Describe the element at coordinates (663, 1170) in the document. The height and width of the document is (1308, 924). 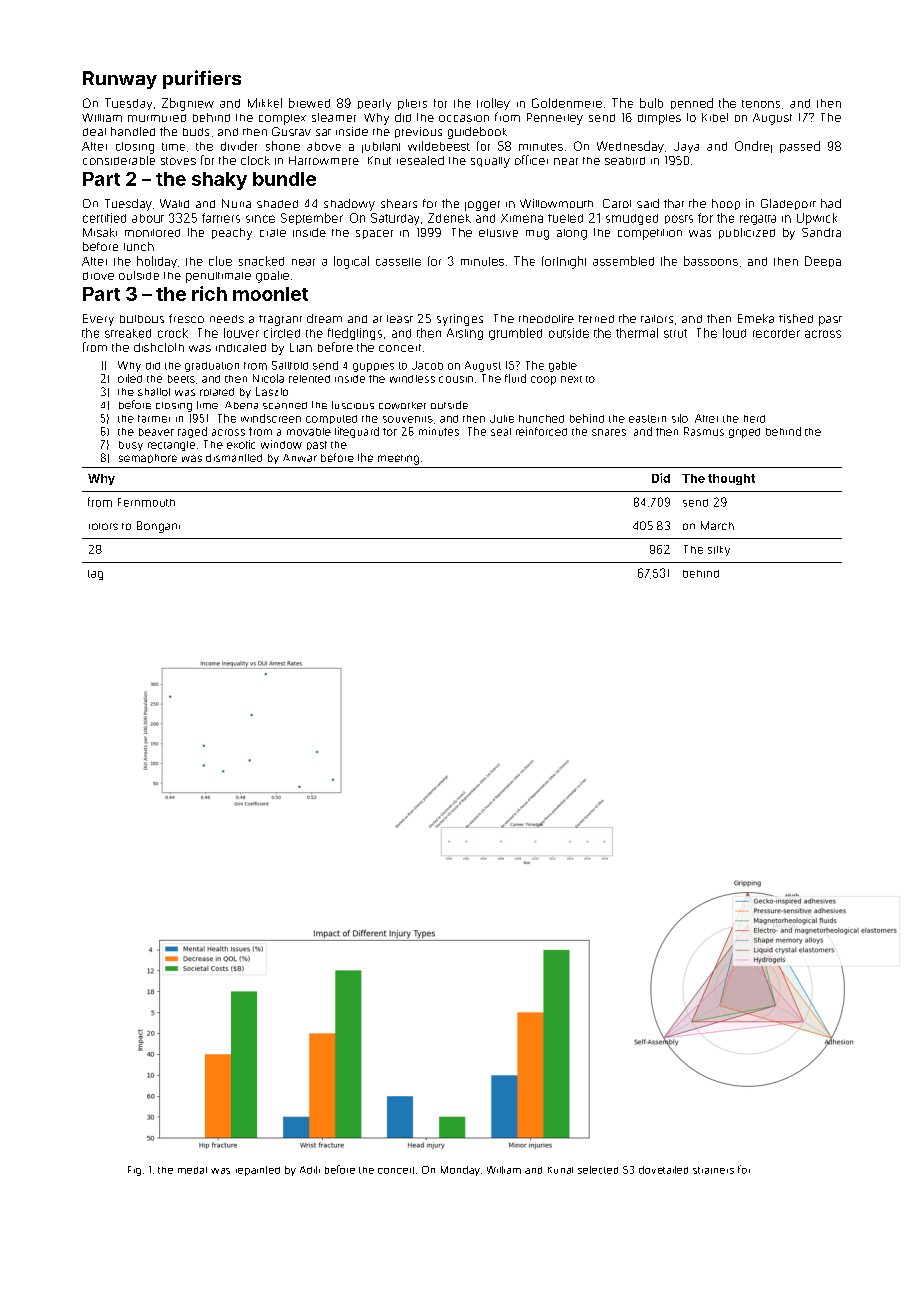
I see `dovetailed` at that location.
